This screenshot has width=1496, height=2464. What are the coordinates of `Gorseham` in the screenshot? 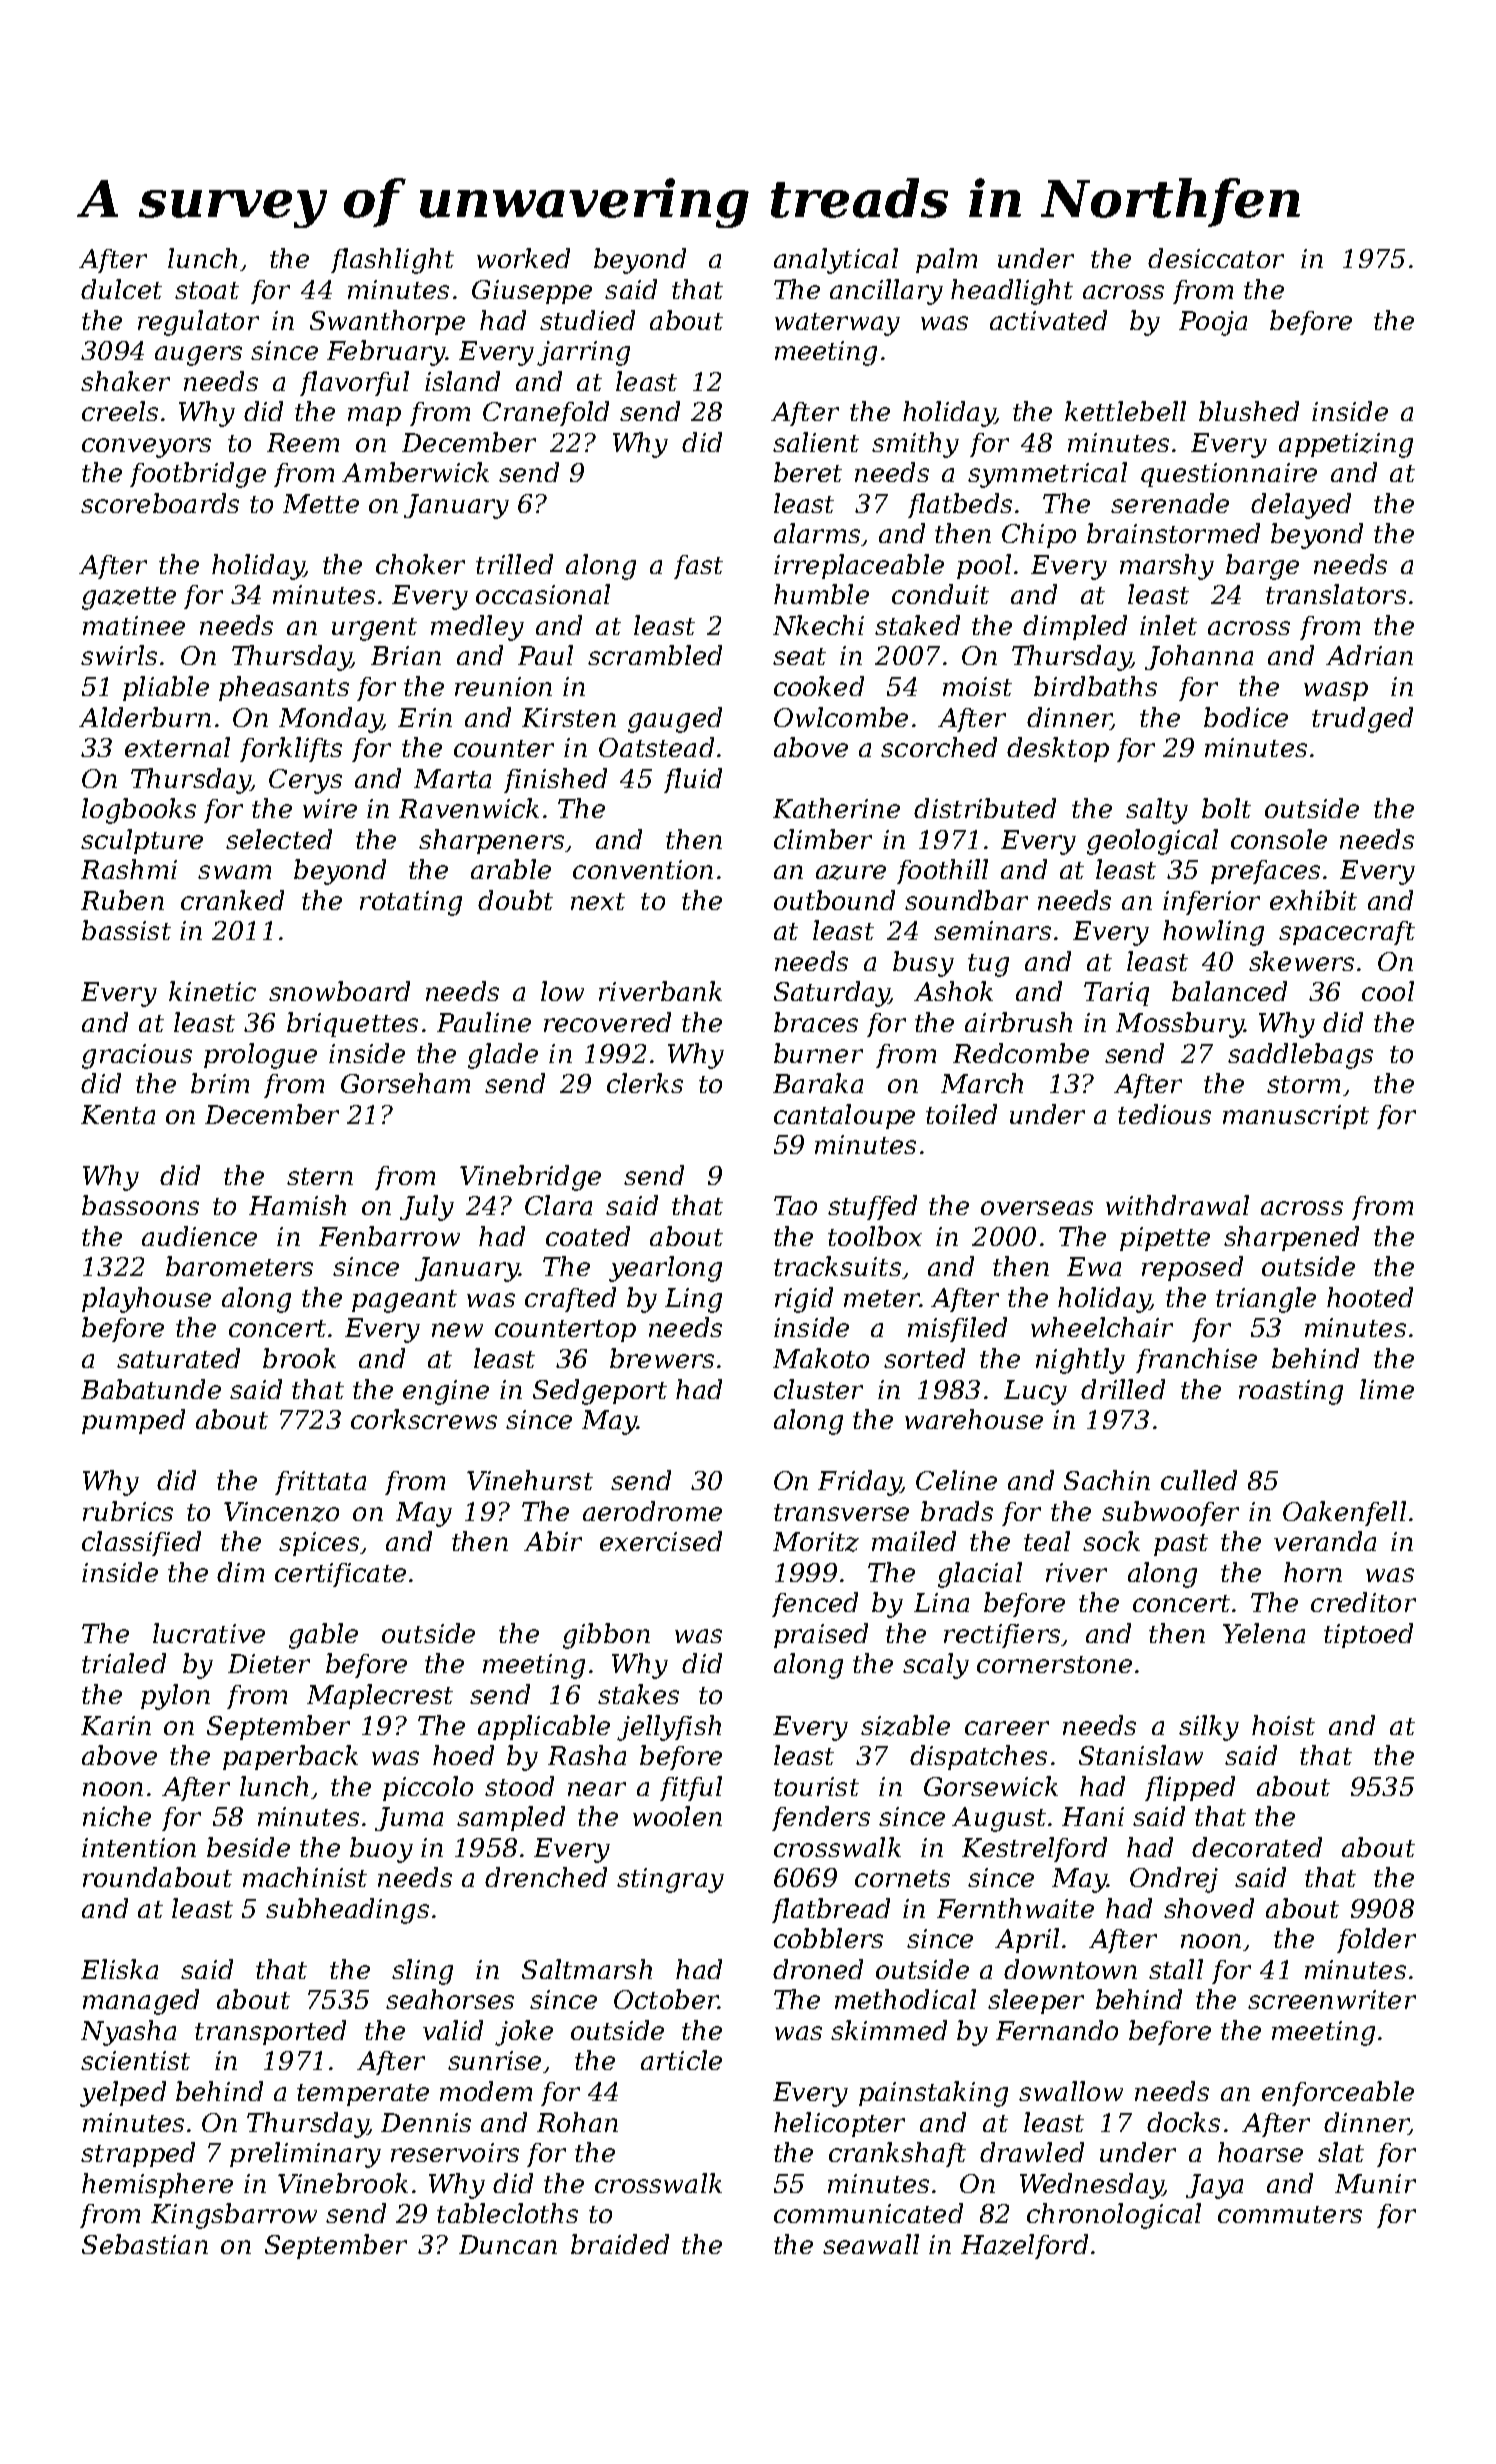 It's located at (405, 1083).
